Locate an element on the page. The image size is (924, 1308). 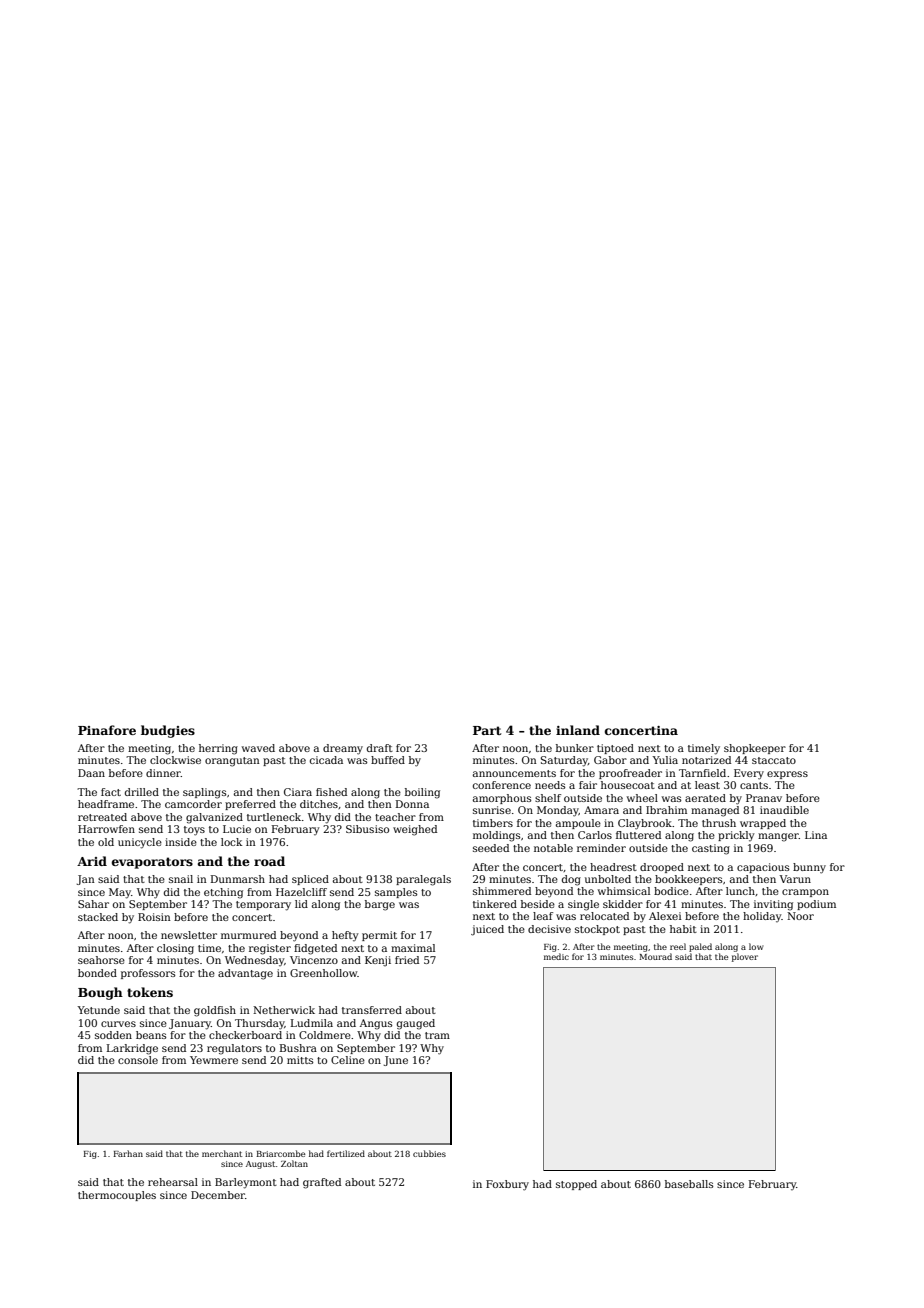
beans is located at coordinates (151, 1035).
